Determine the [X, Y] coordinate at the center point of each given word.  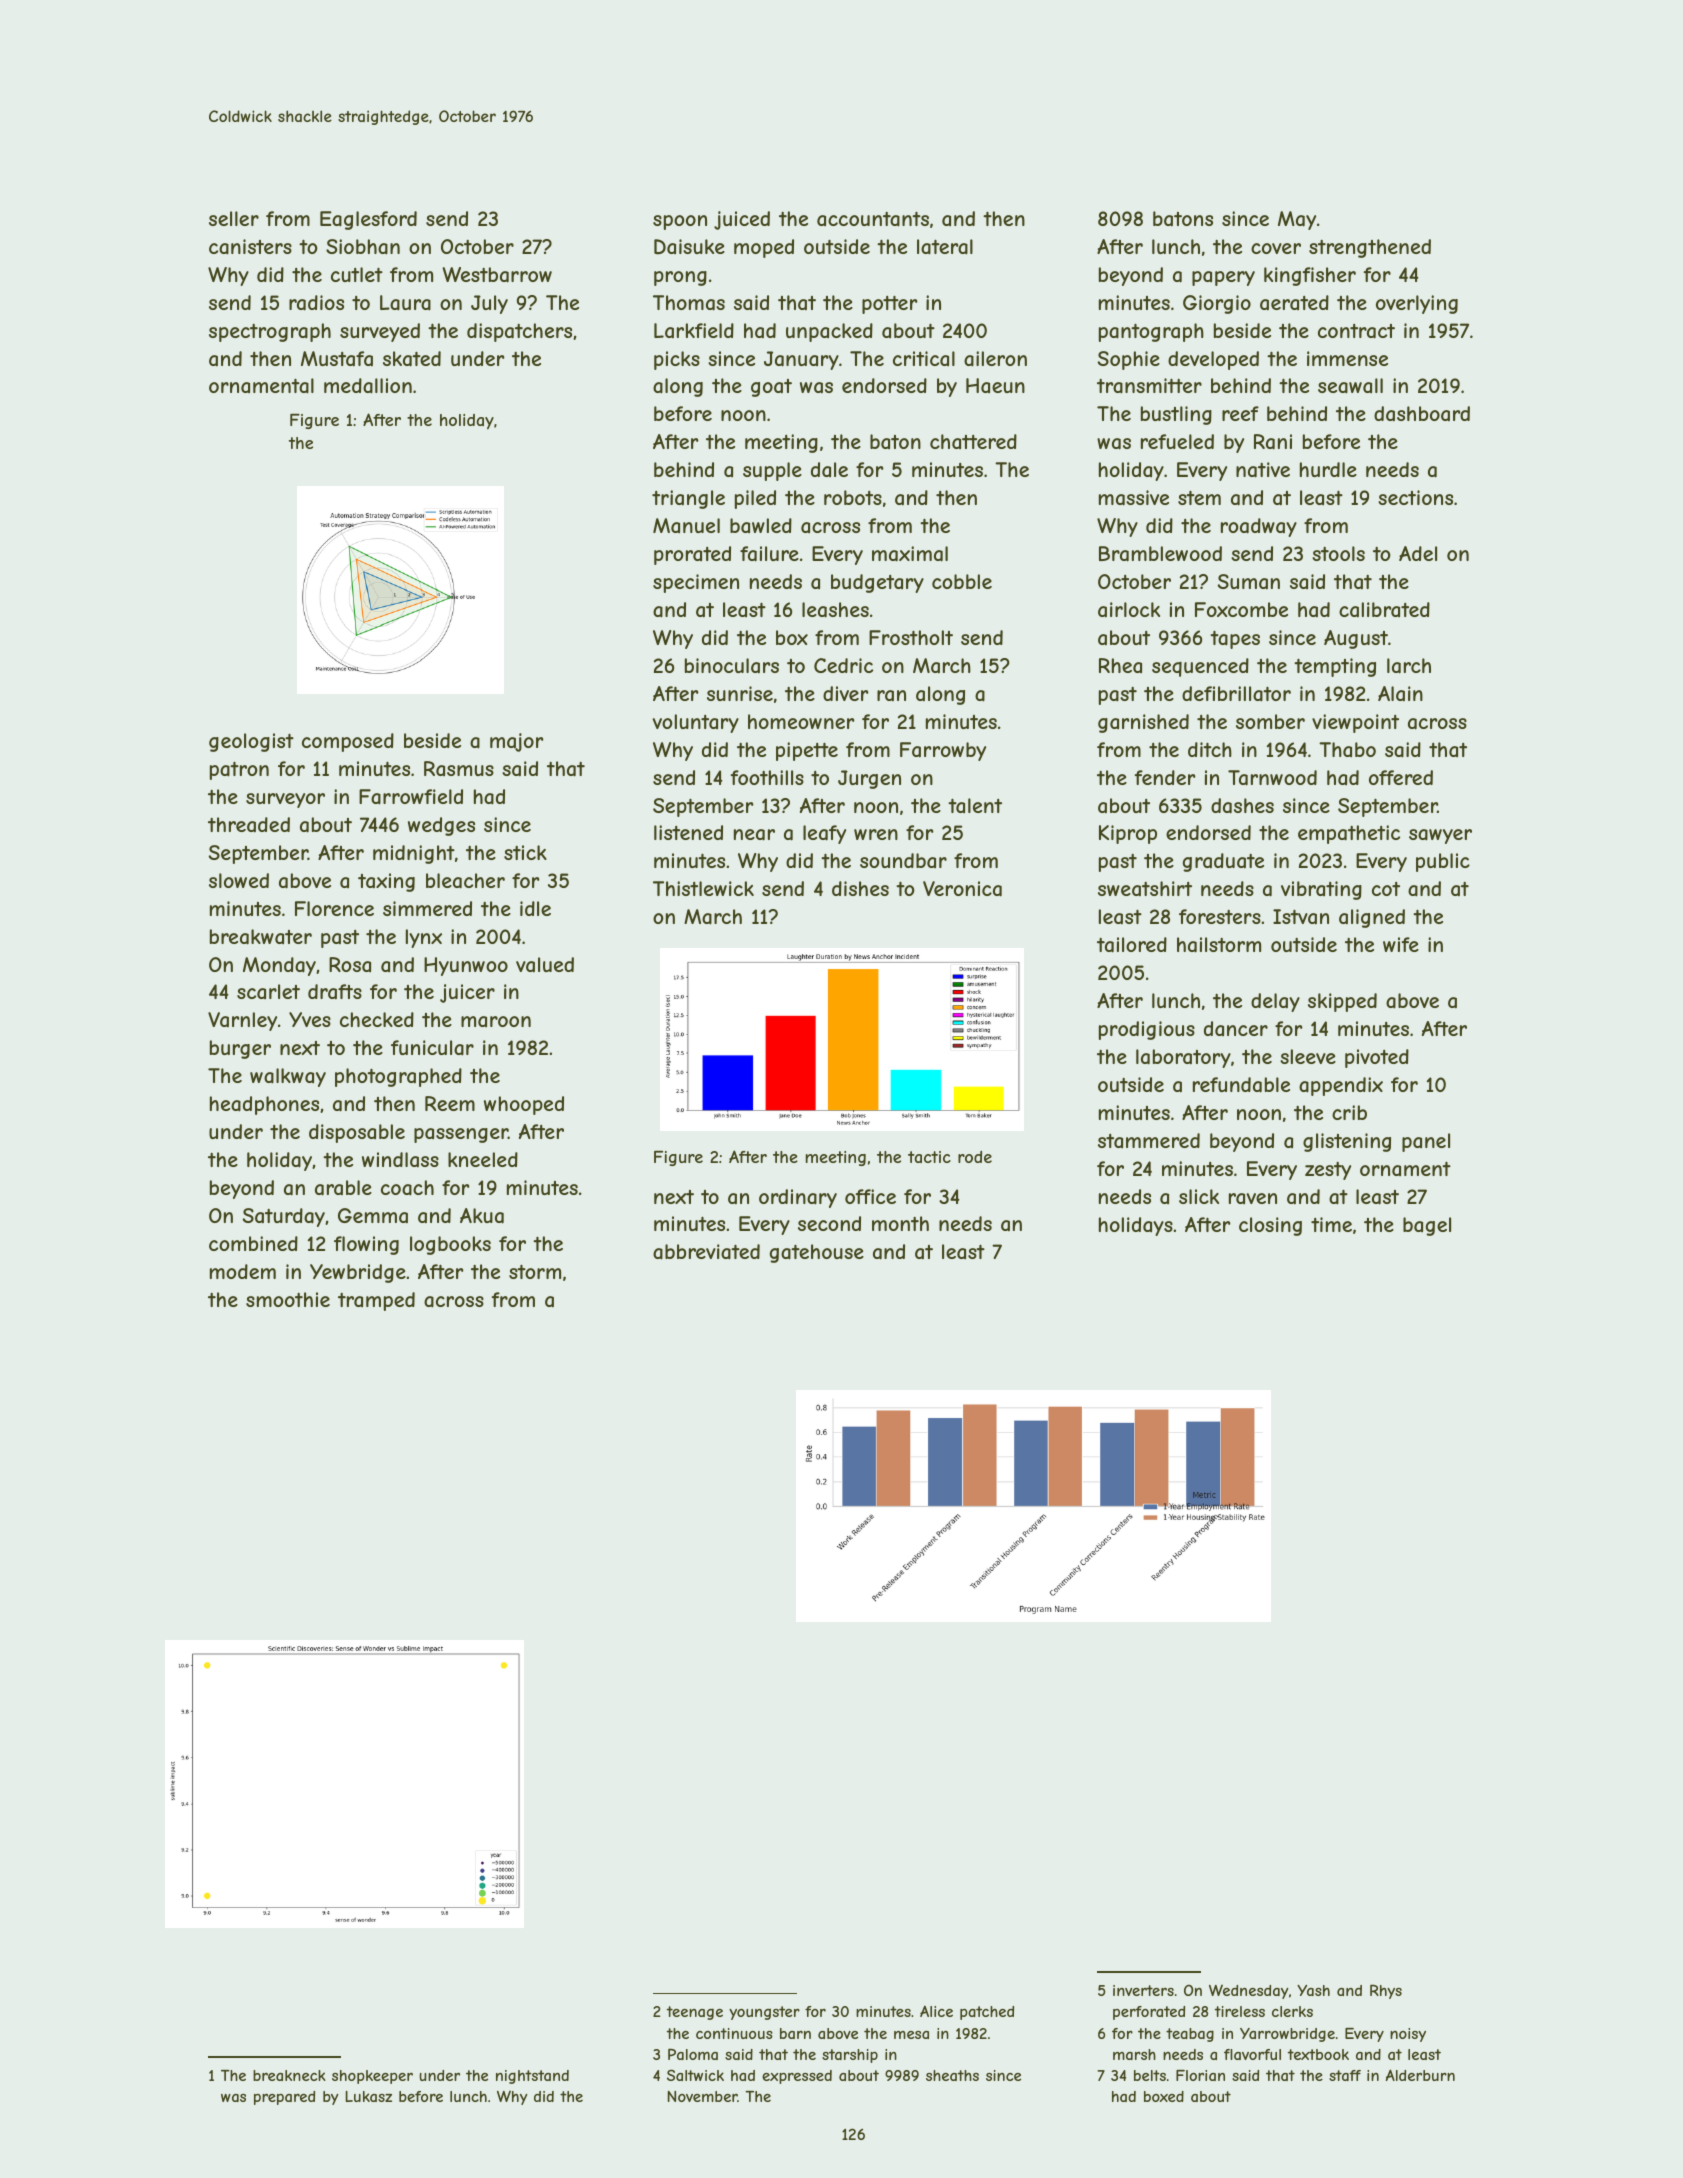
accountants [873, 219]
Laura [405, 303]
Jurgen [869, 779]
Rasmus [459, 768]
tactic [929, 1157]
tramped [376, 1301]
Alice [936, 2011]
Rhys [1386, 1991]
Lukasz [369, 2096]
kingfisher [1310, 276]
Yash [1313, 1990]
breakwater [261, 937]
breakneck [289, 2075]
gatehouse [817, 1253]
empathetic [1349, 834]
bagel [1427, 1226]
